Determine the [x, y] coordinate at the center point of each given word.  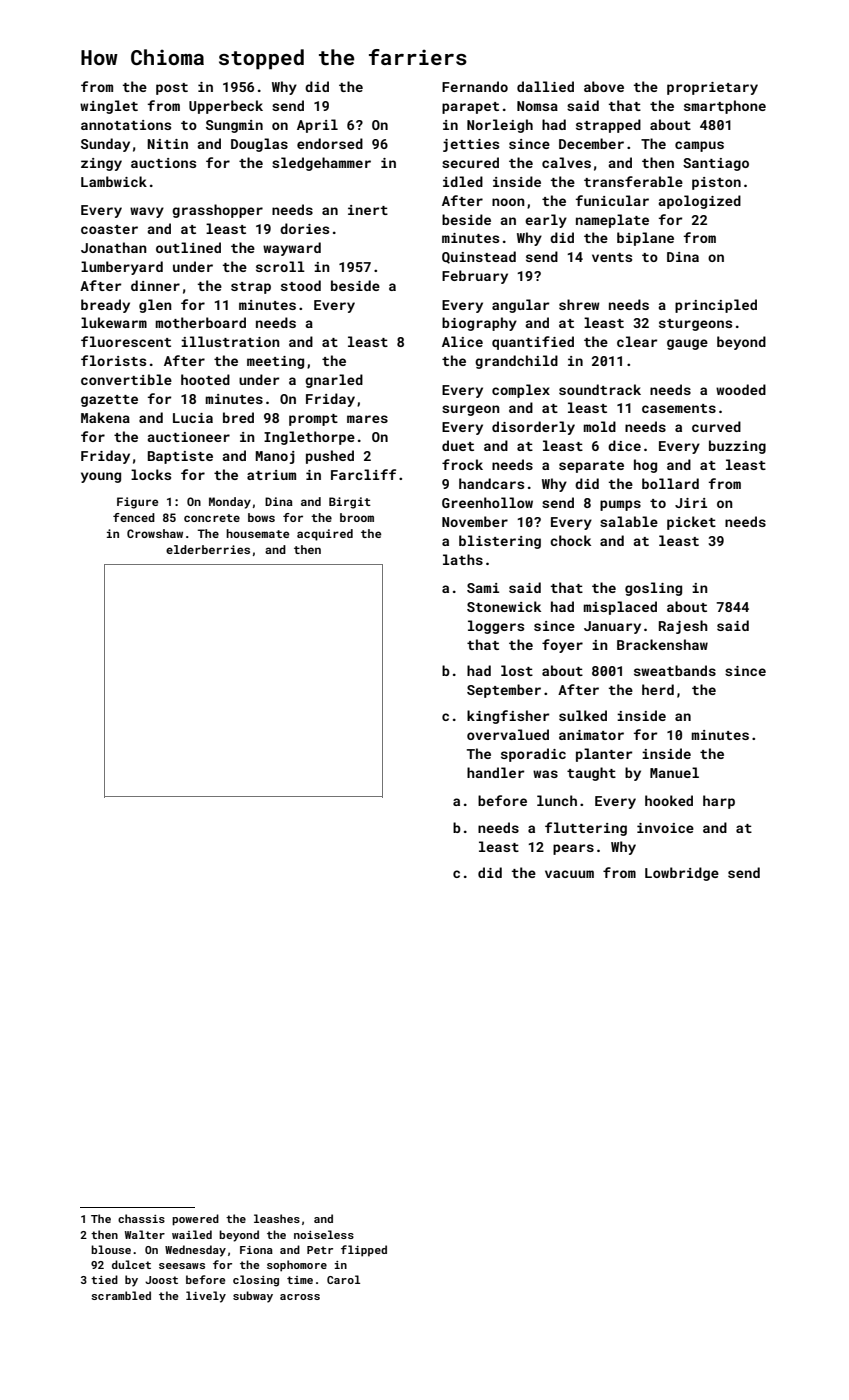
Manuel [674, 772]
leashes [277, 1218]
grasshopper [217, 211]
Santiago [716, 164]
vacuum [569, 874]
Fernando [475, 86]
